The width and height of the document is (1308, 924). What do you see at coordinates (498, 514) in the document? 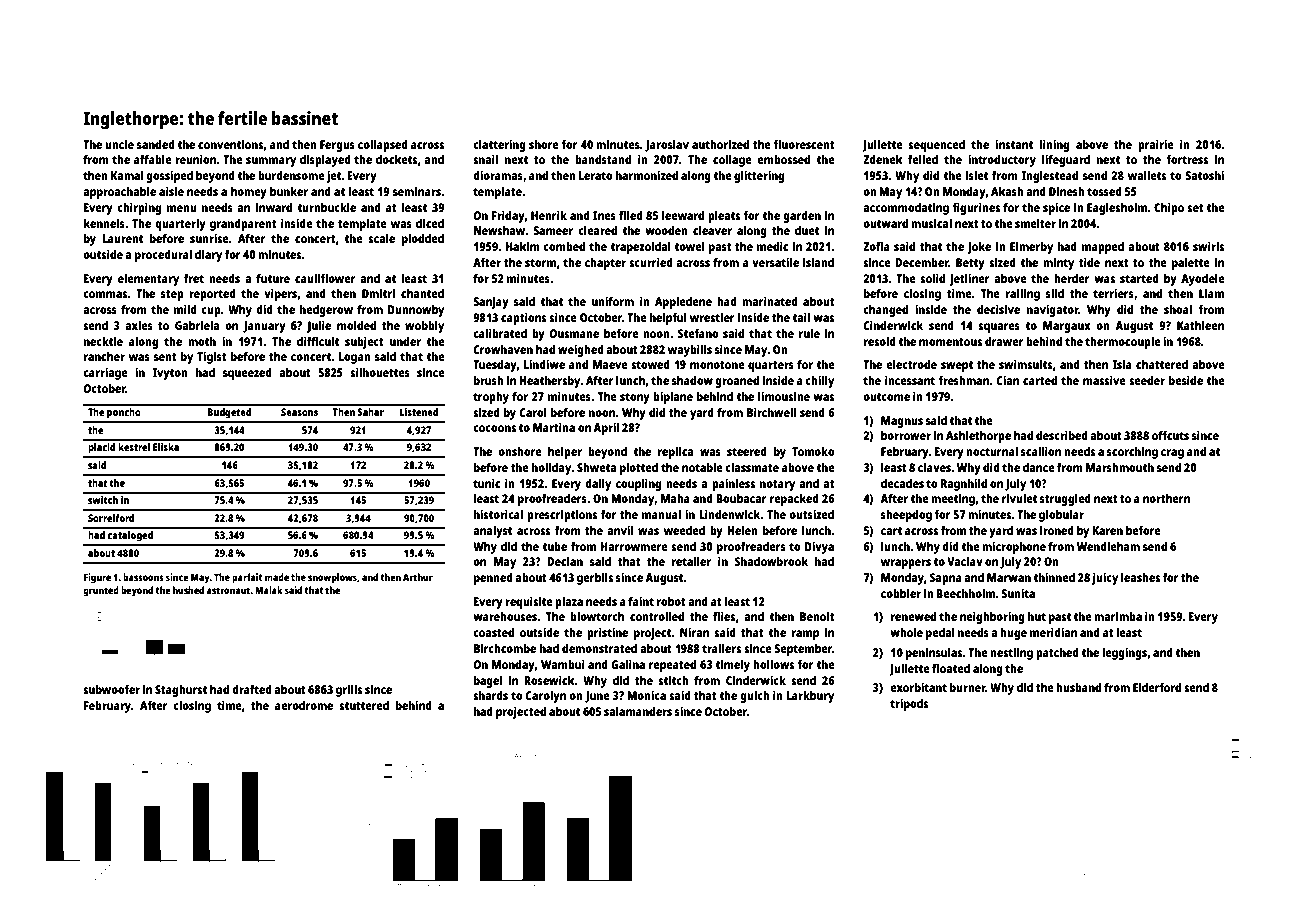
I see `historical` at bounding box center [498, 514].
